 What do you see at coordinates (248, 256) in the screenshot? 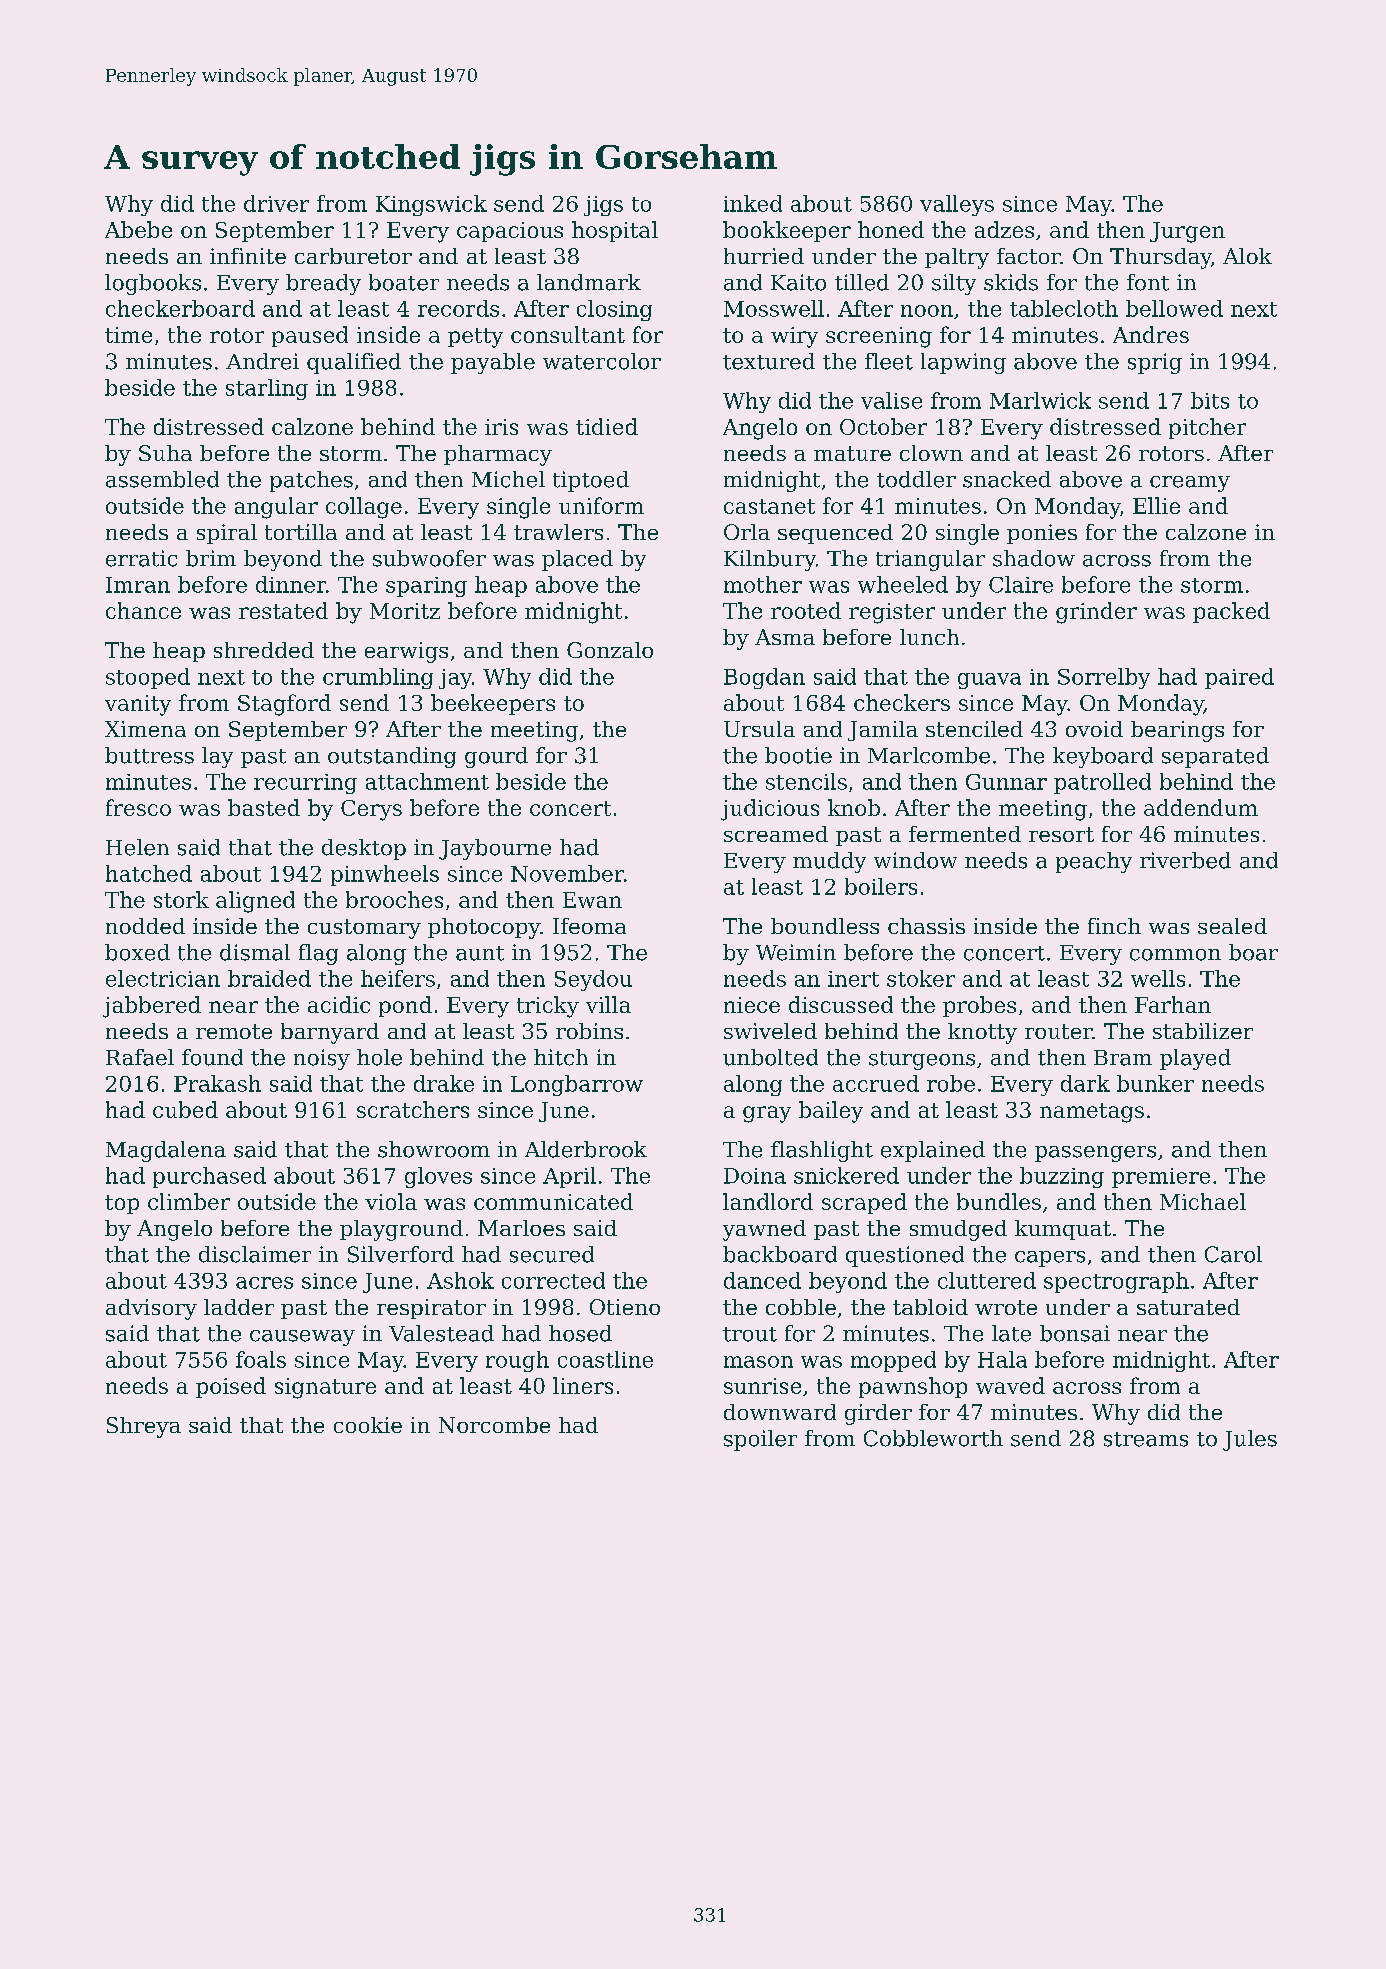
I see `infinite` at bounding box center [248, 256].
